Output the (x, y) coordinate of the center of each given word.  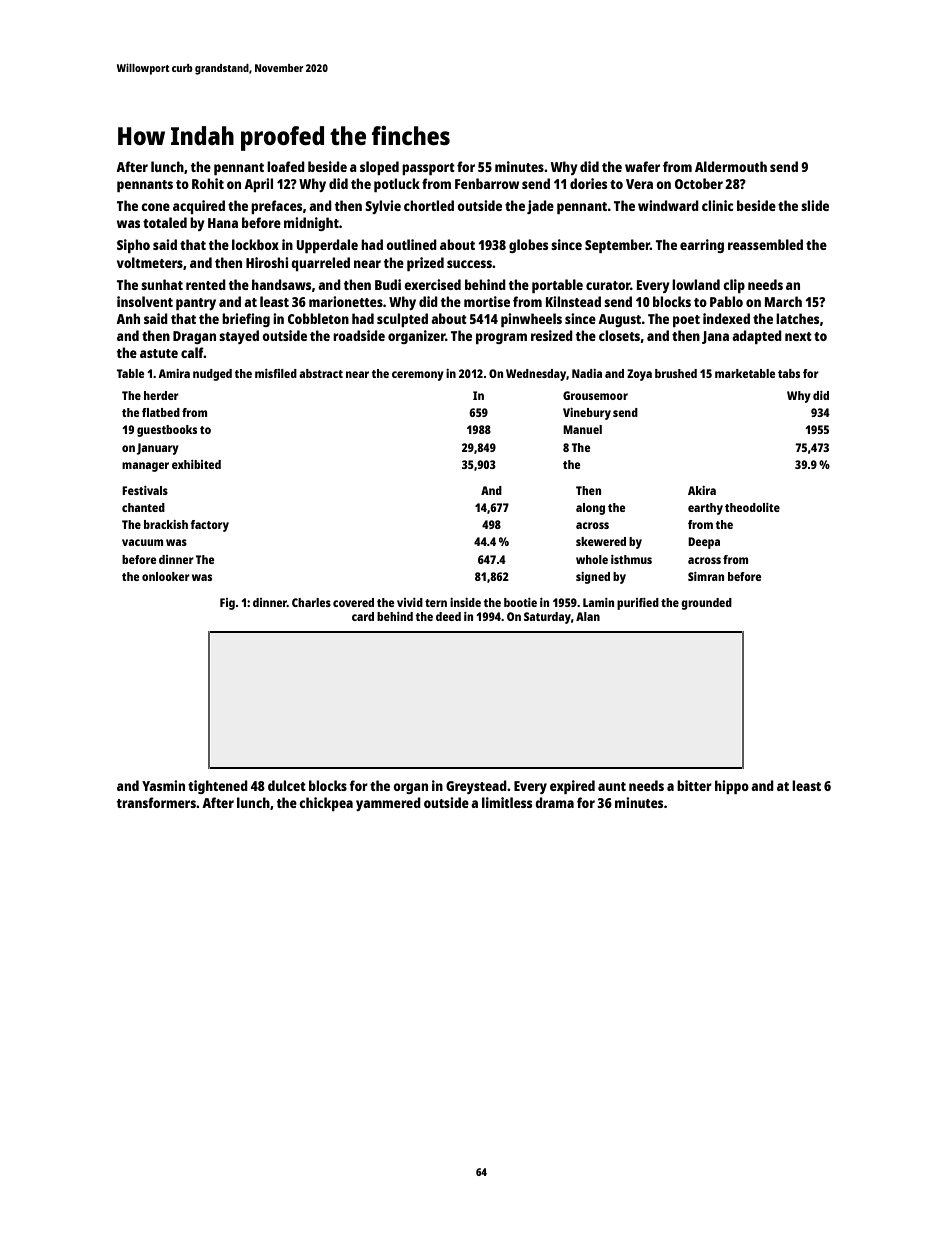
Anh (128, 318)
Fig (227, 604)
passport (428, 169)
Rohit (208, 183)
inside (465, 602)
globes (528, 246)
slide (815, 205)
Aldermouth (731, 166)
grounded (706, 604)
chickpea (326, 804)
